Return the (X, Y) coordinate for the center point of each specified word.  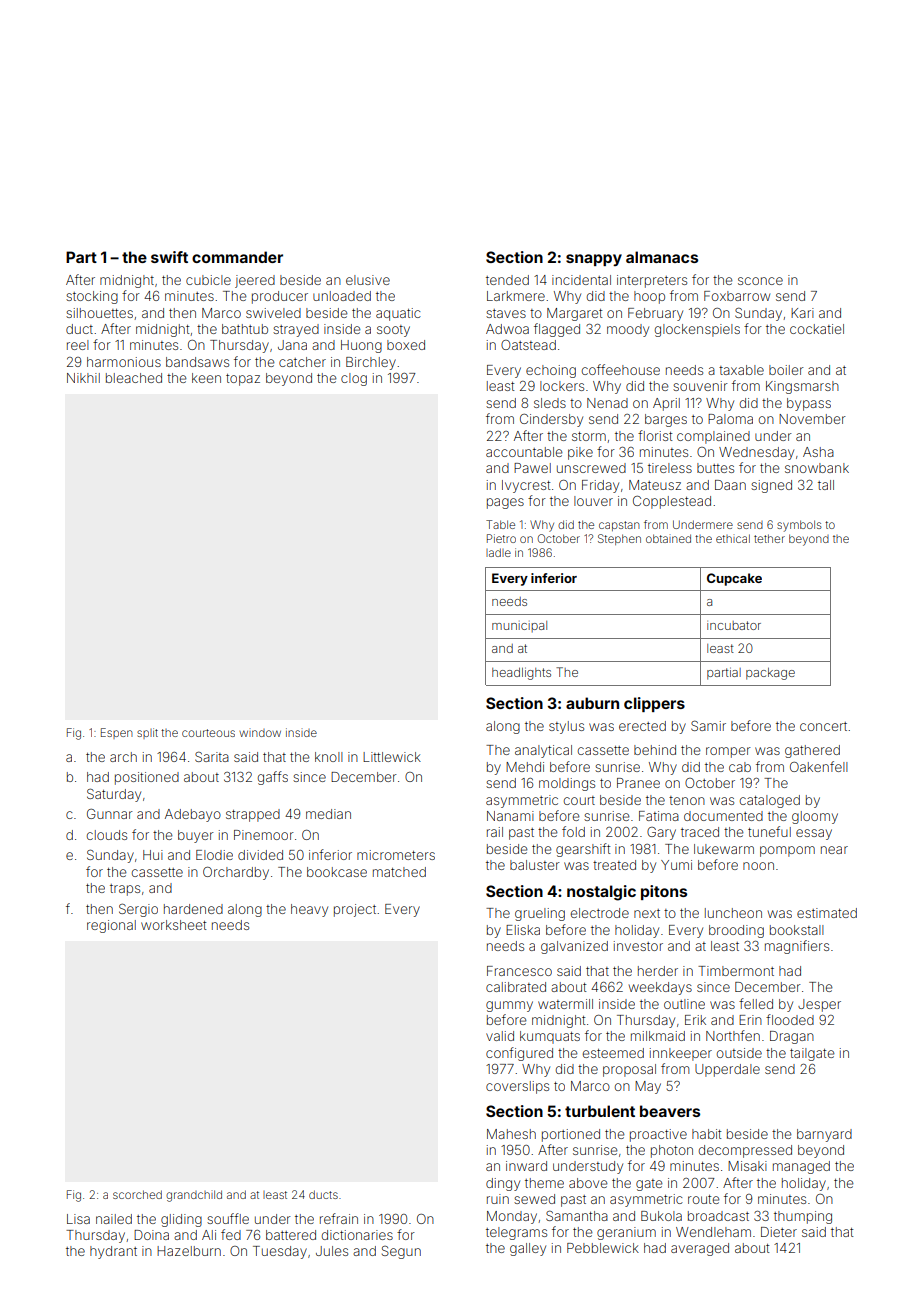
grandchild (194, 1196)
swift (169, 257)
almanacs (662, 257)
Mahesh (511, 1134)
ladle (498, 552)
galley (528, 1249)
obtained (668, 538)
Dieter (779, 1232)
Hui (153, 855)
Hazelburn (189, 1251)
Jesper (819, 1005)
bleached (134, 378)
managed (801, 1167)
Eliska (523, 930)
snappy (594, 260)
